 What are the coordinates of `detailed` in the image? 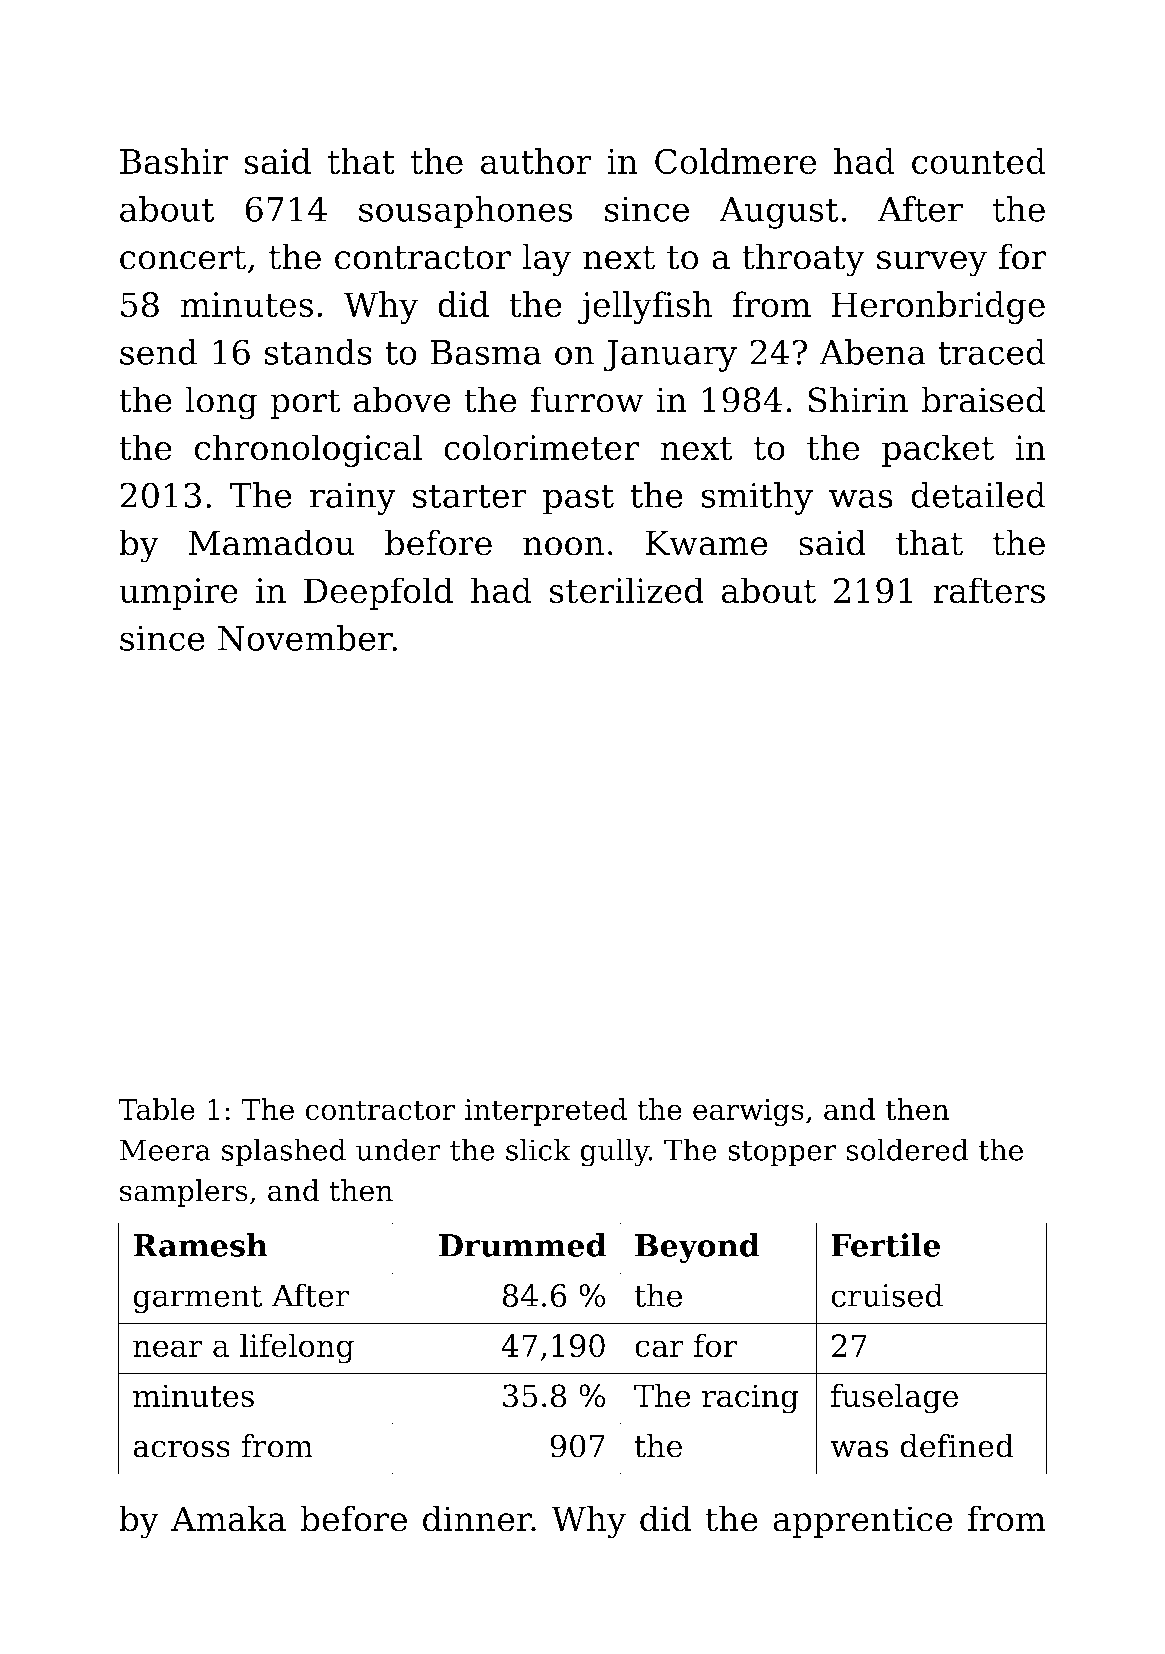 It's located at (978, 495).
